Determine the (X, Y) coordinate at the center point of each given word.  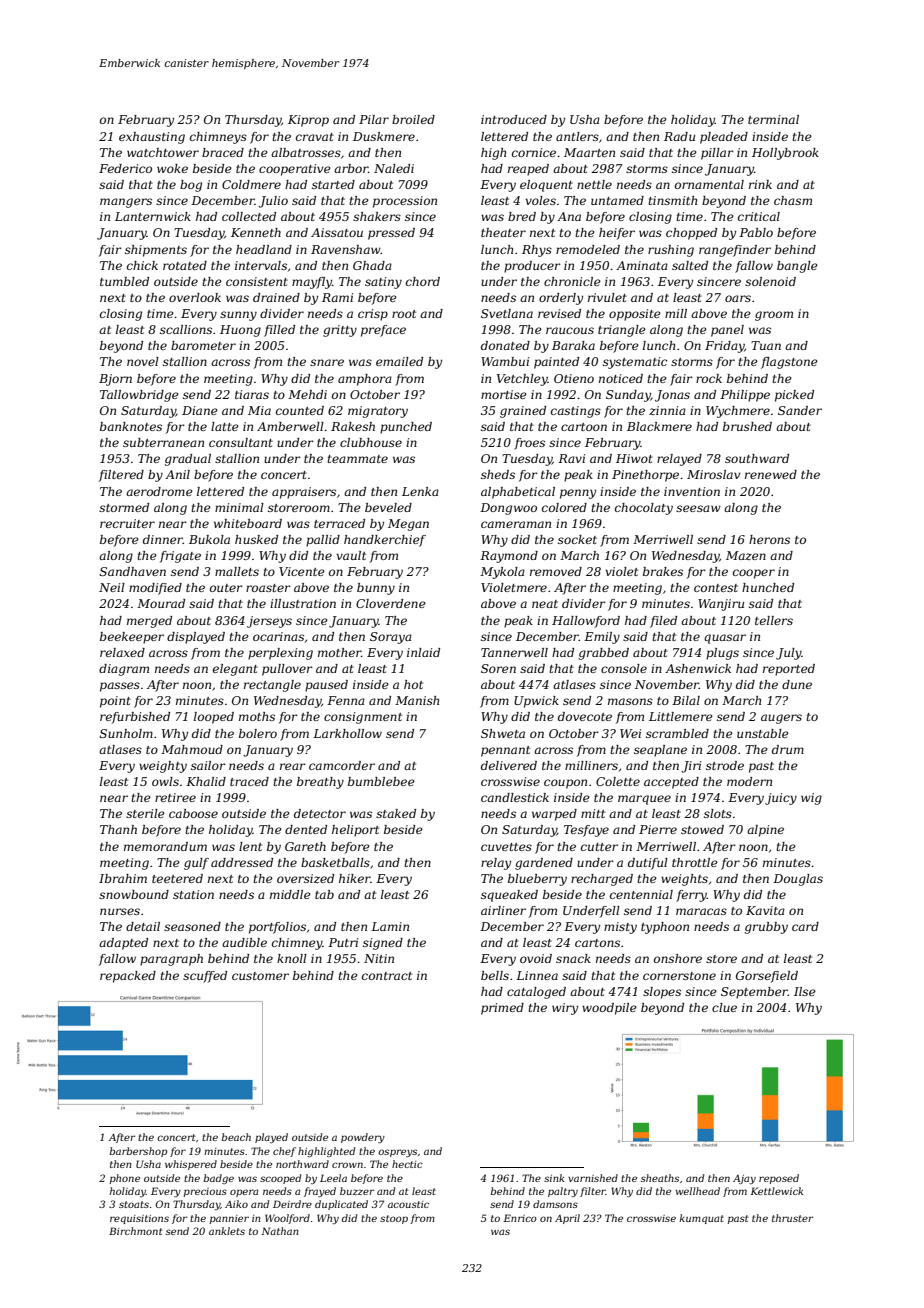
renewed (771, 474)
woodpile (609, 1009)
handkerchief (385, 541)
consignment (363, 718)
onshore (678, 958)
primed (502, 1009)
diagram (124, 670)
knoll (292, 958)
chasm (793, 200)
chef (284, 1152)
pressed (391, 234)
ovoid (536, 958)
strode (725, 765)
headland (264, 249)
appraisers (304, 493)
